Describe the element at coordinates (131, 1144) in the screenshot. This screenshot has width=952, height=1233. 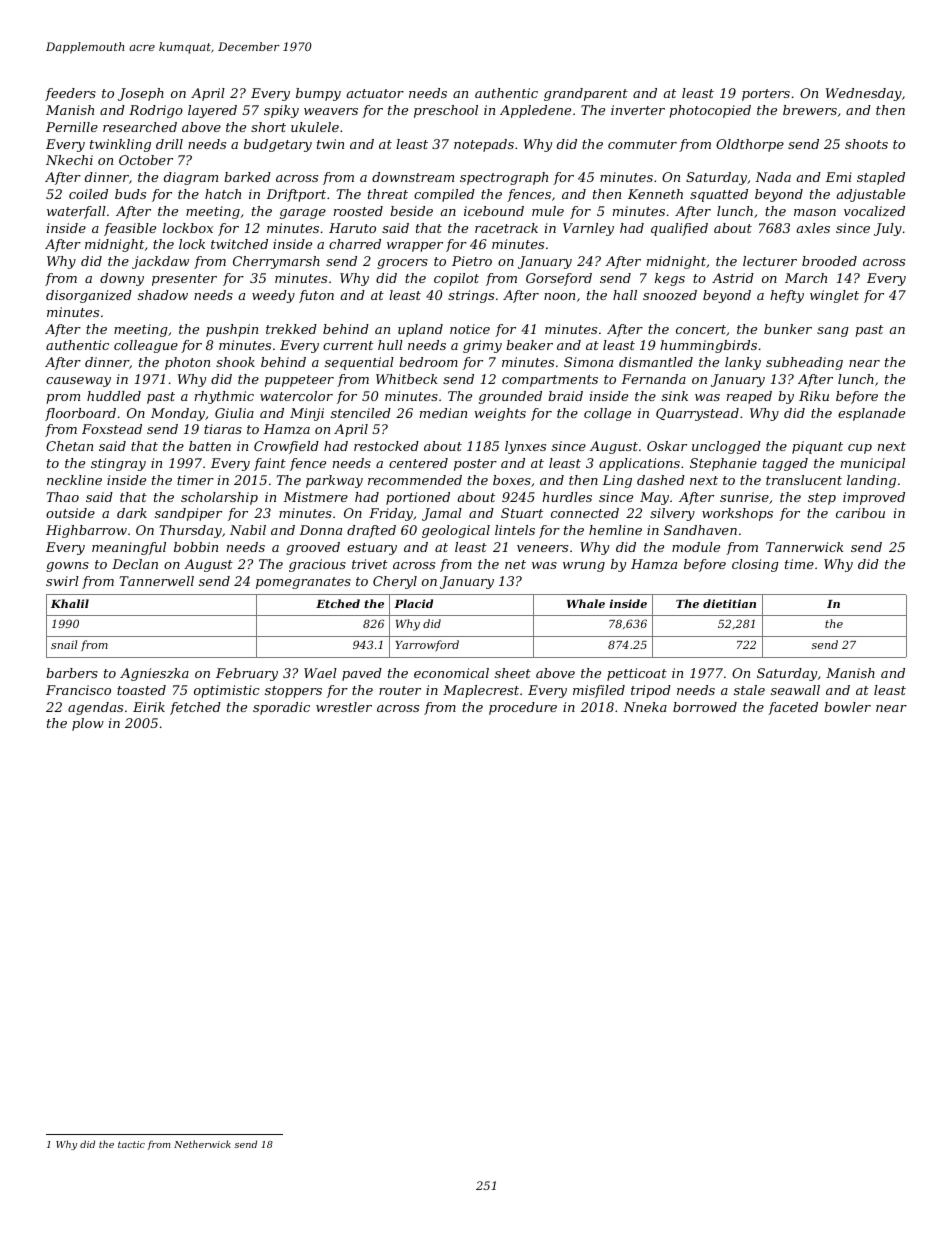
I see `tactic` at that location.
